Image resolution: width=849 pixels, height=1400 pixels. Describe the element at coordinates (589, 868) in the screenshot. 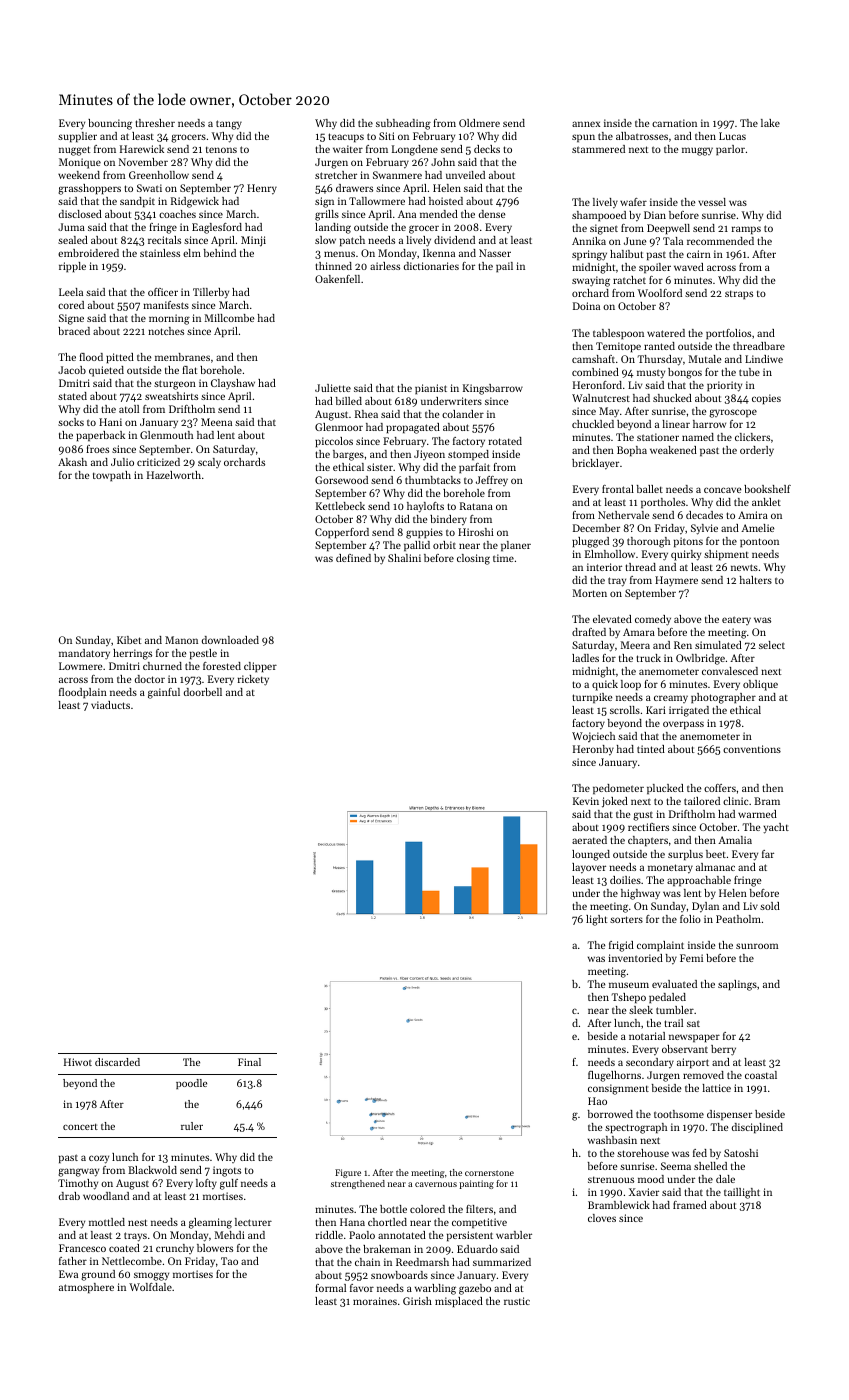

I see `layover` at that location.
